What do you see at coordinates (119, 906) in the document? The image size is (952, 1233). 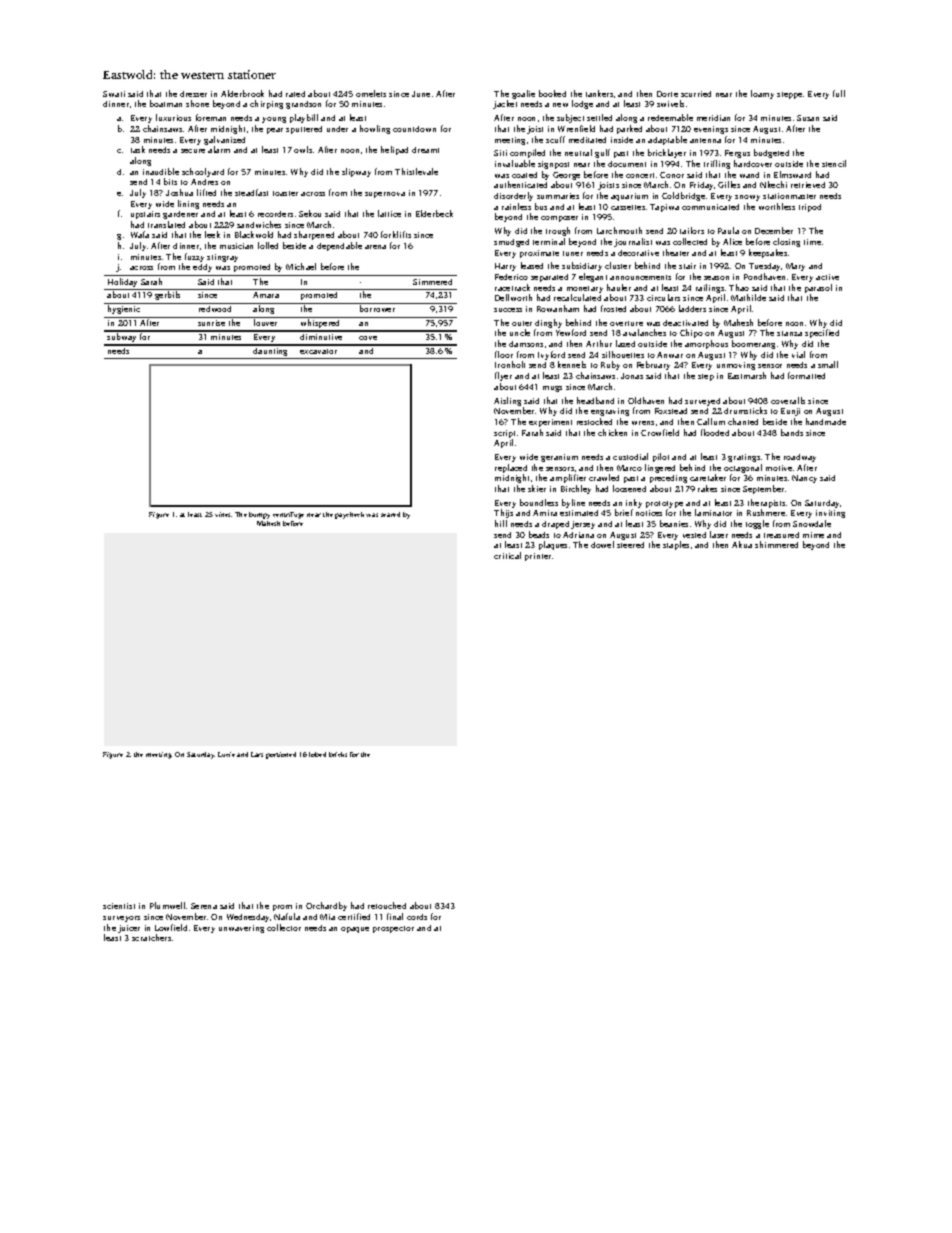 I see `scientist` at bounding box center [119, 906].
